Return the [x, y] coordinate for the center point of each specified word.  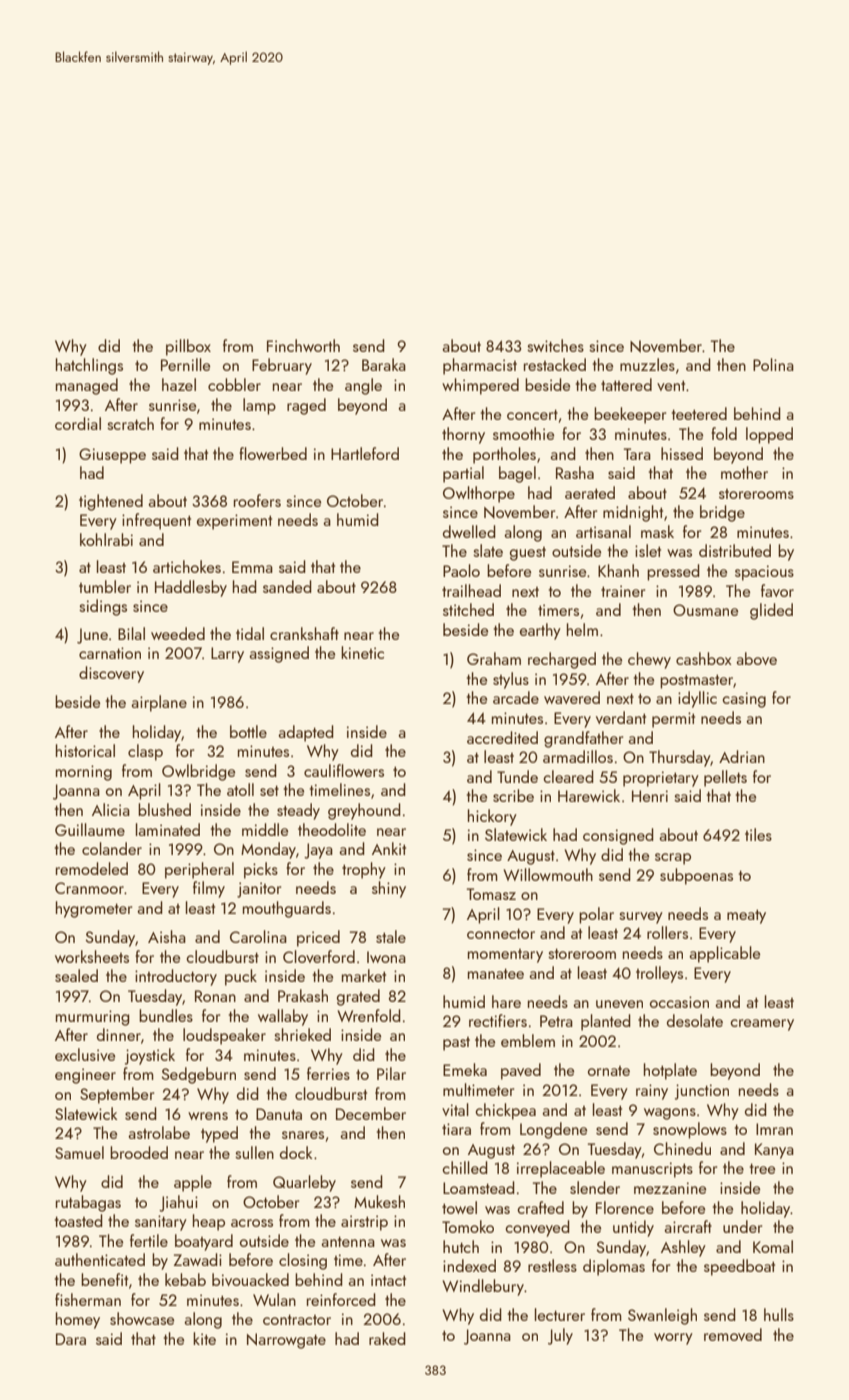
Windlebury [483, 1287]
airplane [159, 703]
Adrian [742, 756]
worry [673, 1339]
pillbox [188, 347]
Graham [494, 658]
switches [555, 345]
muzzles [647, 364]
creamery [762, 1025]
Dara [71, 1339]
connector [501, 933]
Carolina [258, 936]
